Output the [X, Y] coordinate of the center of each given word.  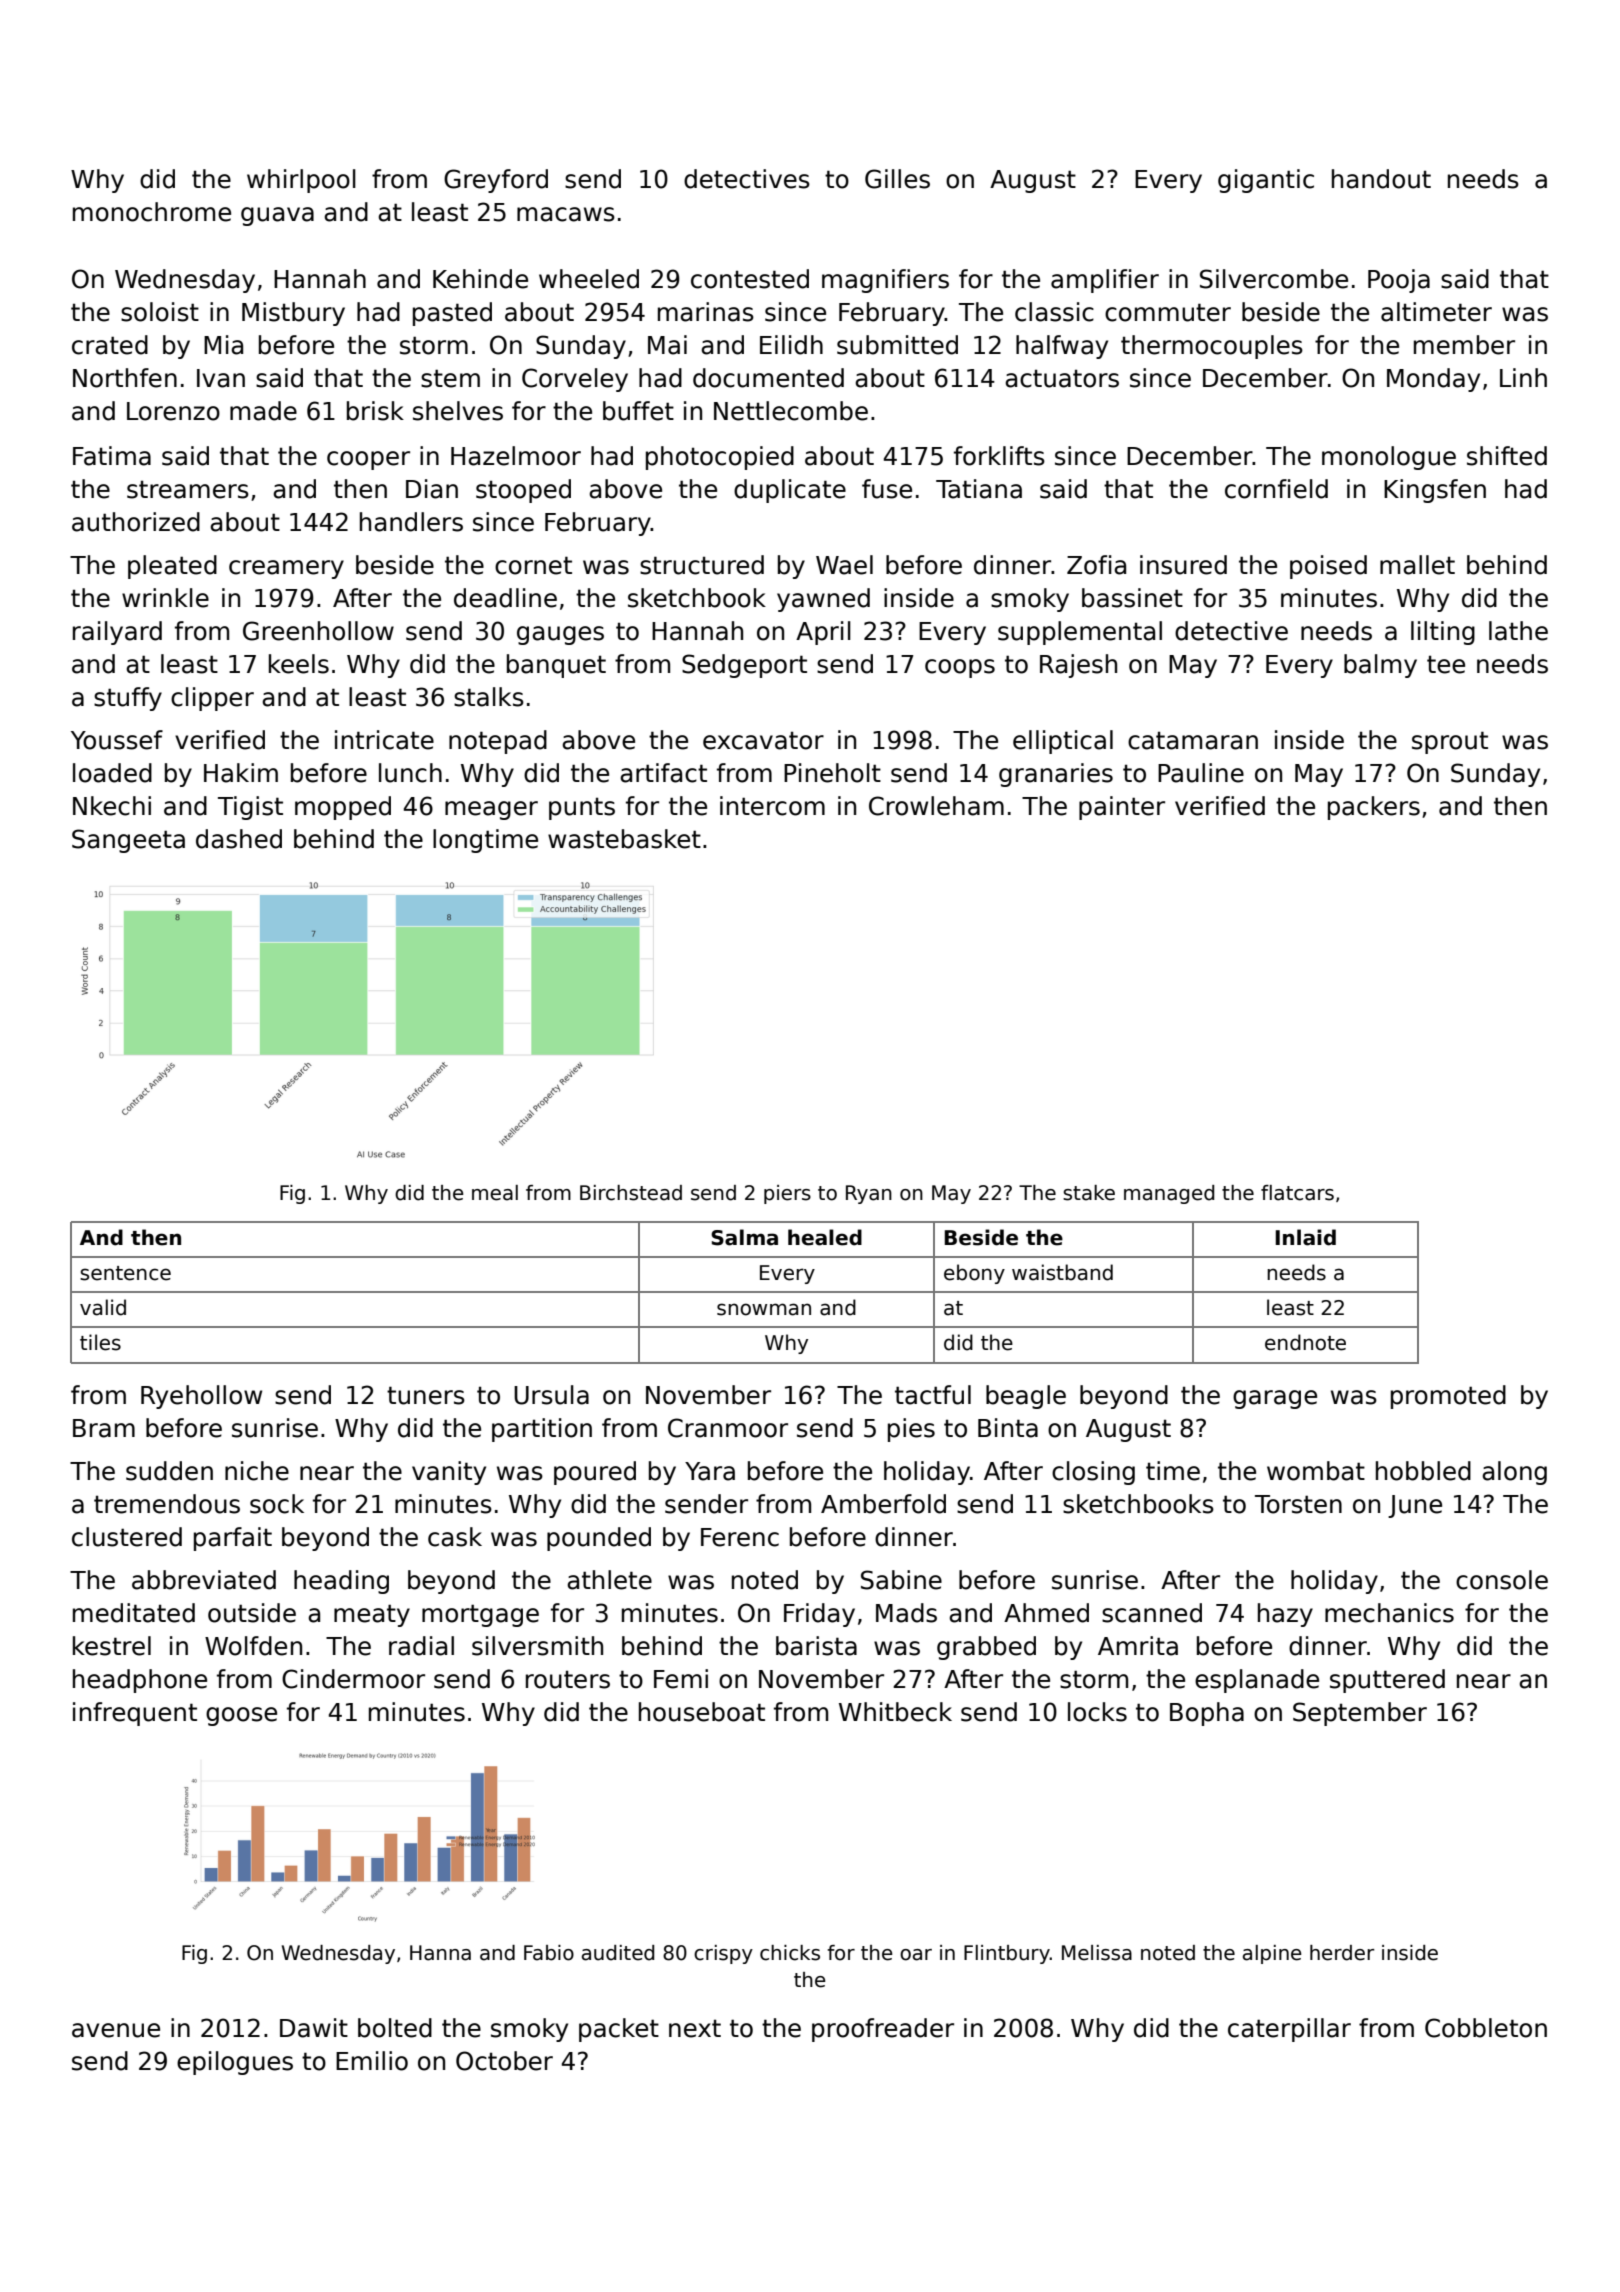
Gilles [897, 179]
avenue [116, 2030]
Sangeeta [128, 841]
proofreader [883, 2030]
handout [1381, 179]
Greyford [496, 181]
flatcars [1297, 1193]
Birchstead [631, 1193]
